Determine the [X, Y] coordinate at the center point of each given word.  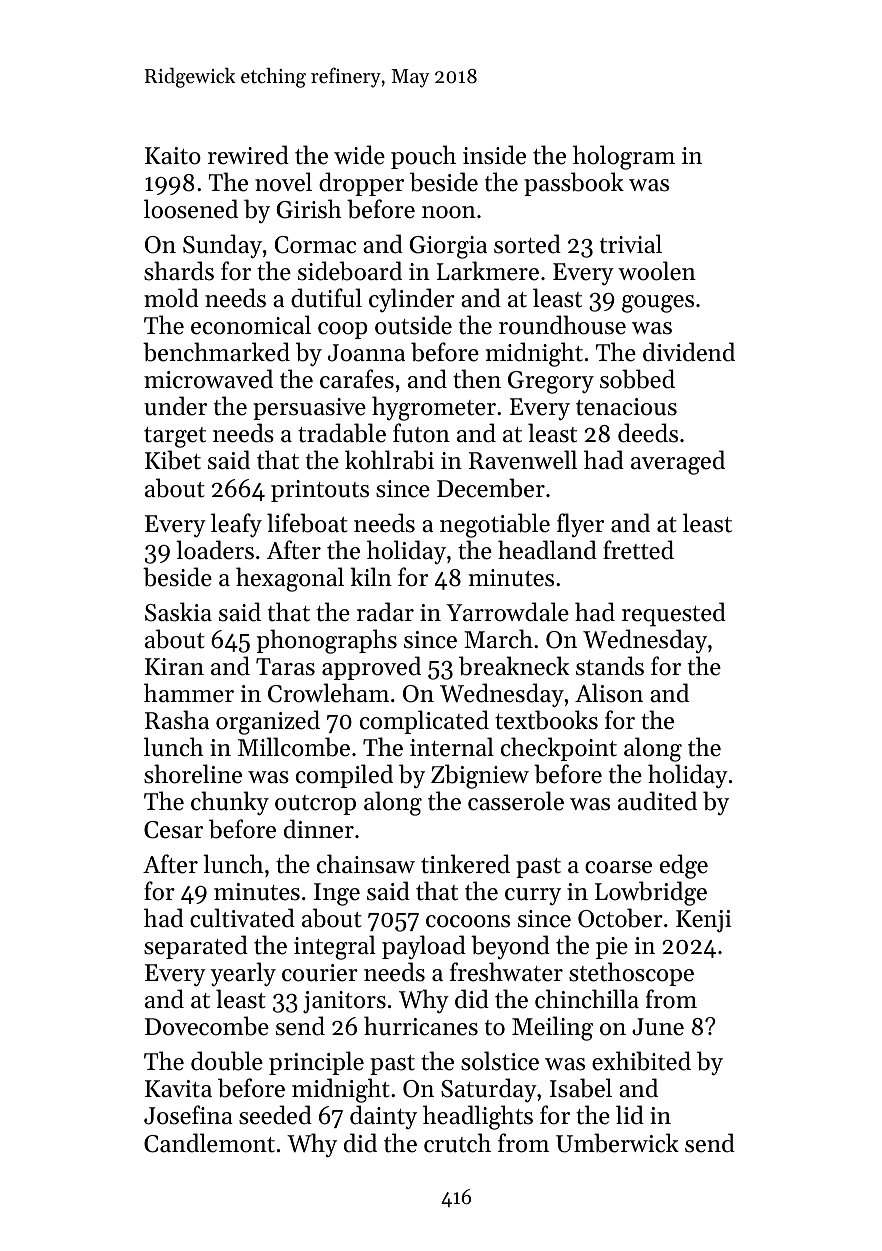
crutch [457, 1143]
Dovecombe [207, 1026]
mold [171, 298]
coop [342, 330]
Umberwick [617, 1143]
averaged [678, 462]
